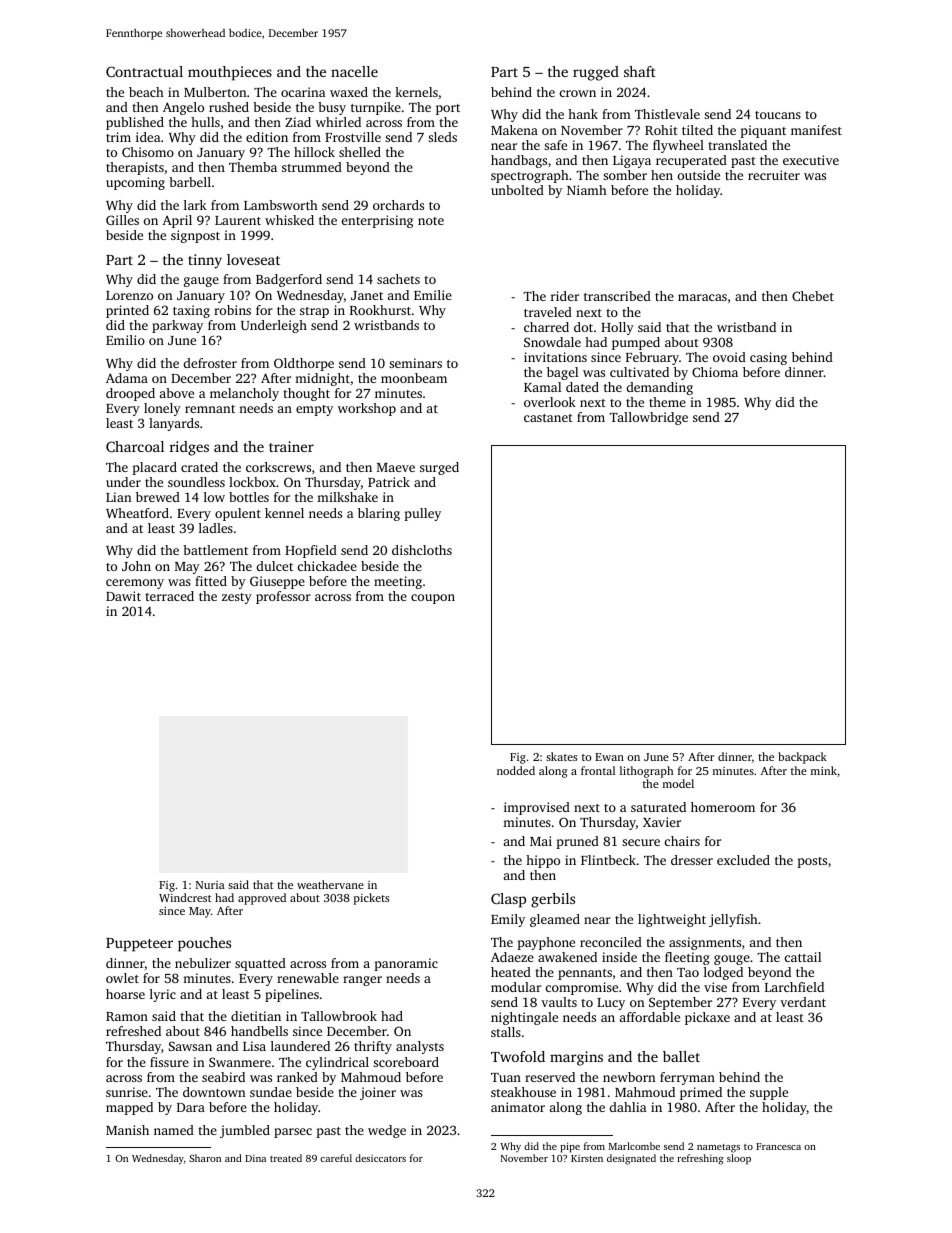 The height and width of the screenshot is (1233, 952). Describe the element at coordinates (135, 183) in the screenshot. I see `upcoming` at that location.
